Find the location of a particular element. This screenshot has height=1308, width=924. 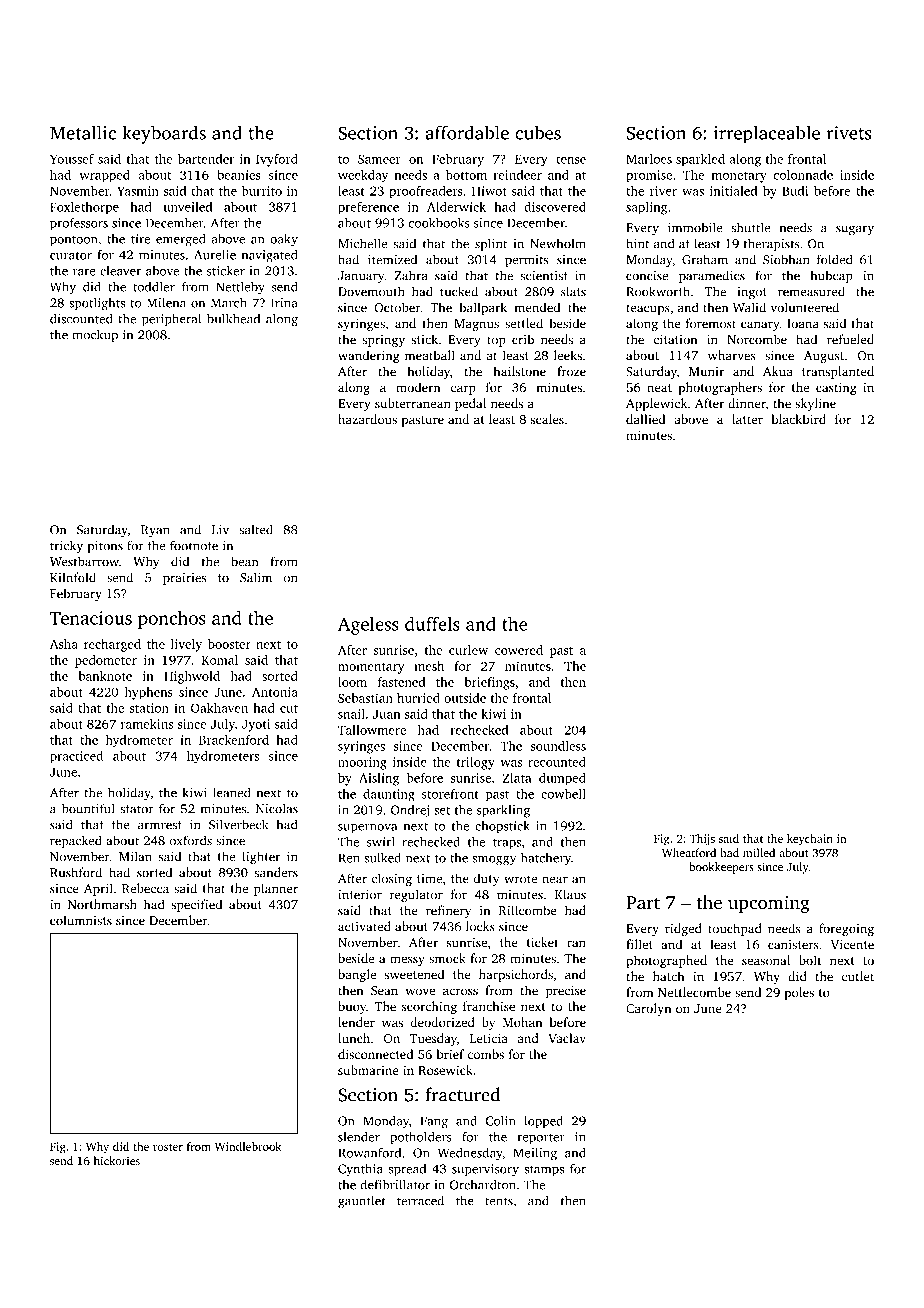

sugary is located at coordinates (855, 231).
